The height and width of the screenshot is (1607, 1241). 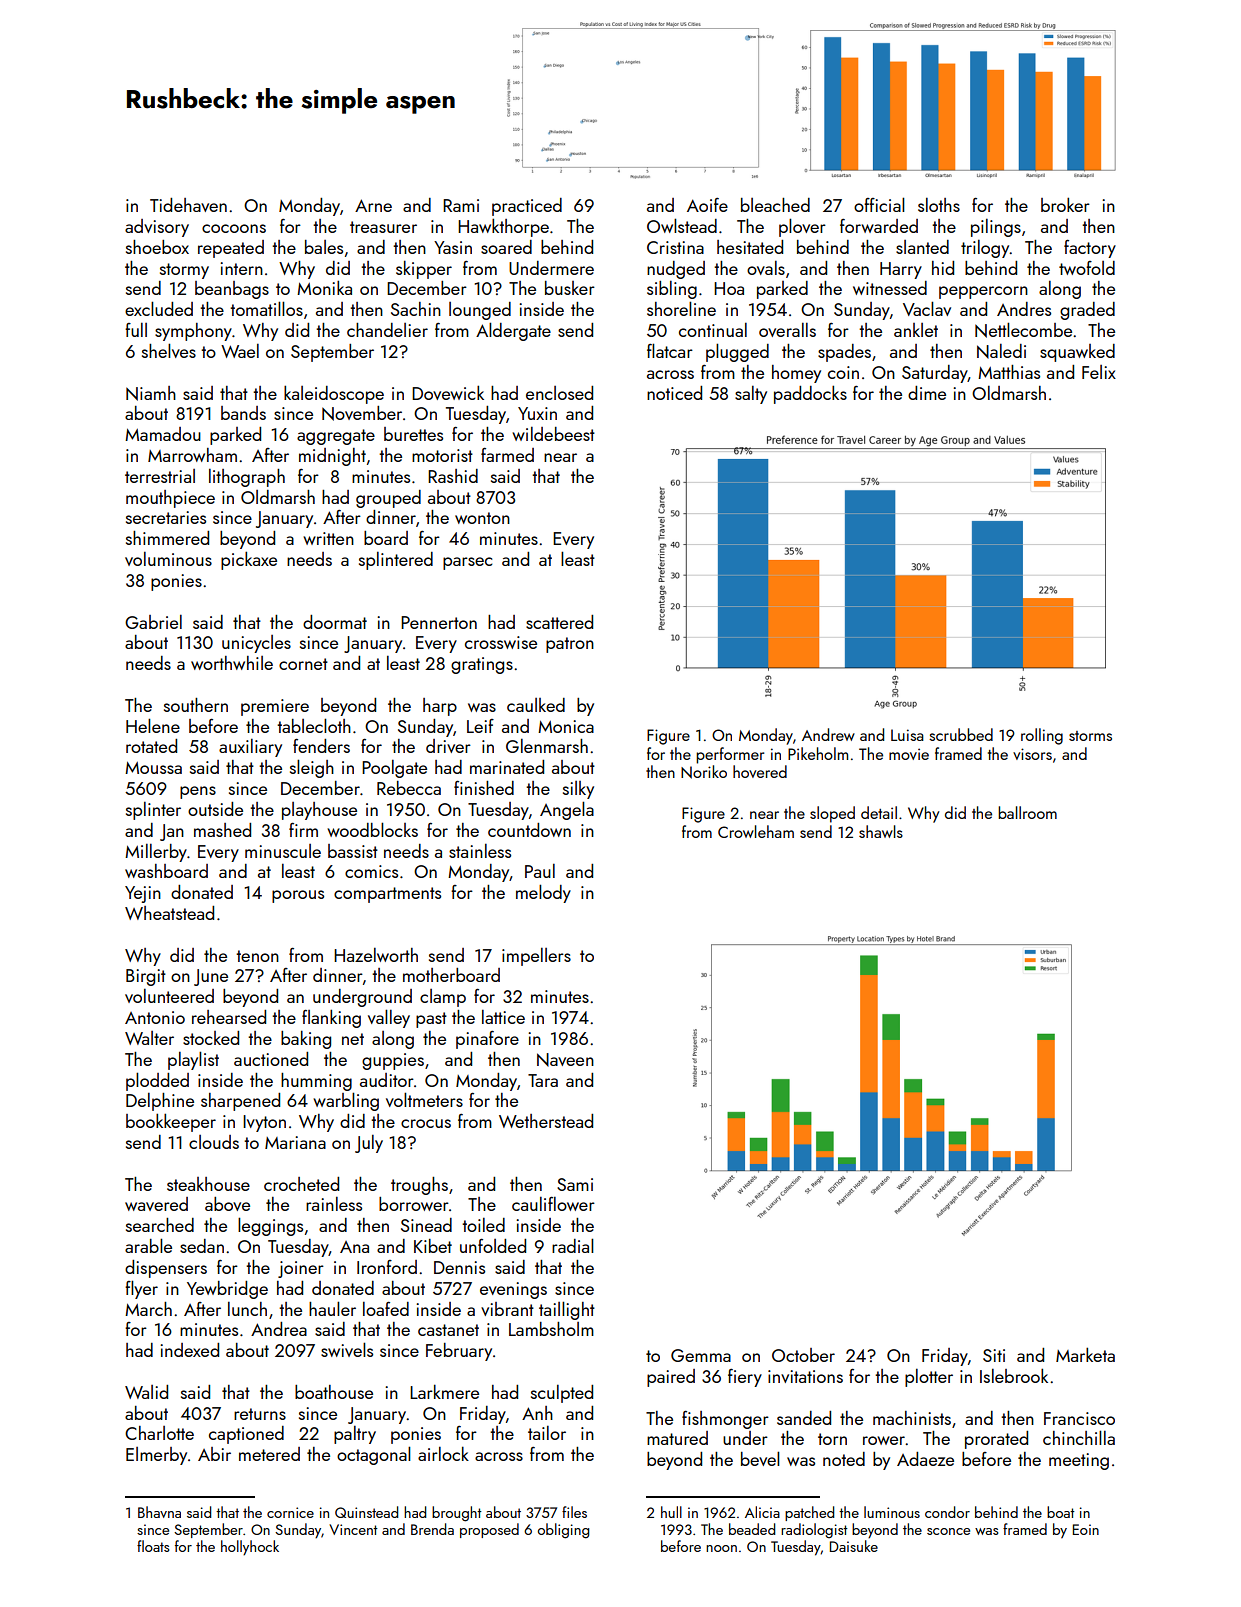 I want to click on Sami, so click(x=575, y=1184).
